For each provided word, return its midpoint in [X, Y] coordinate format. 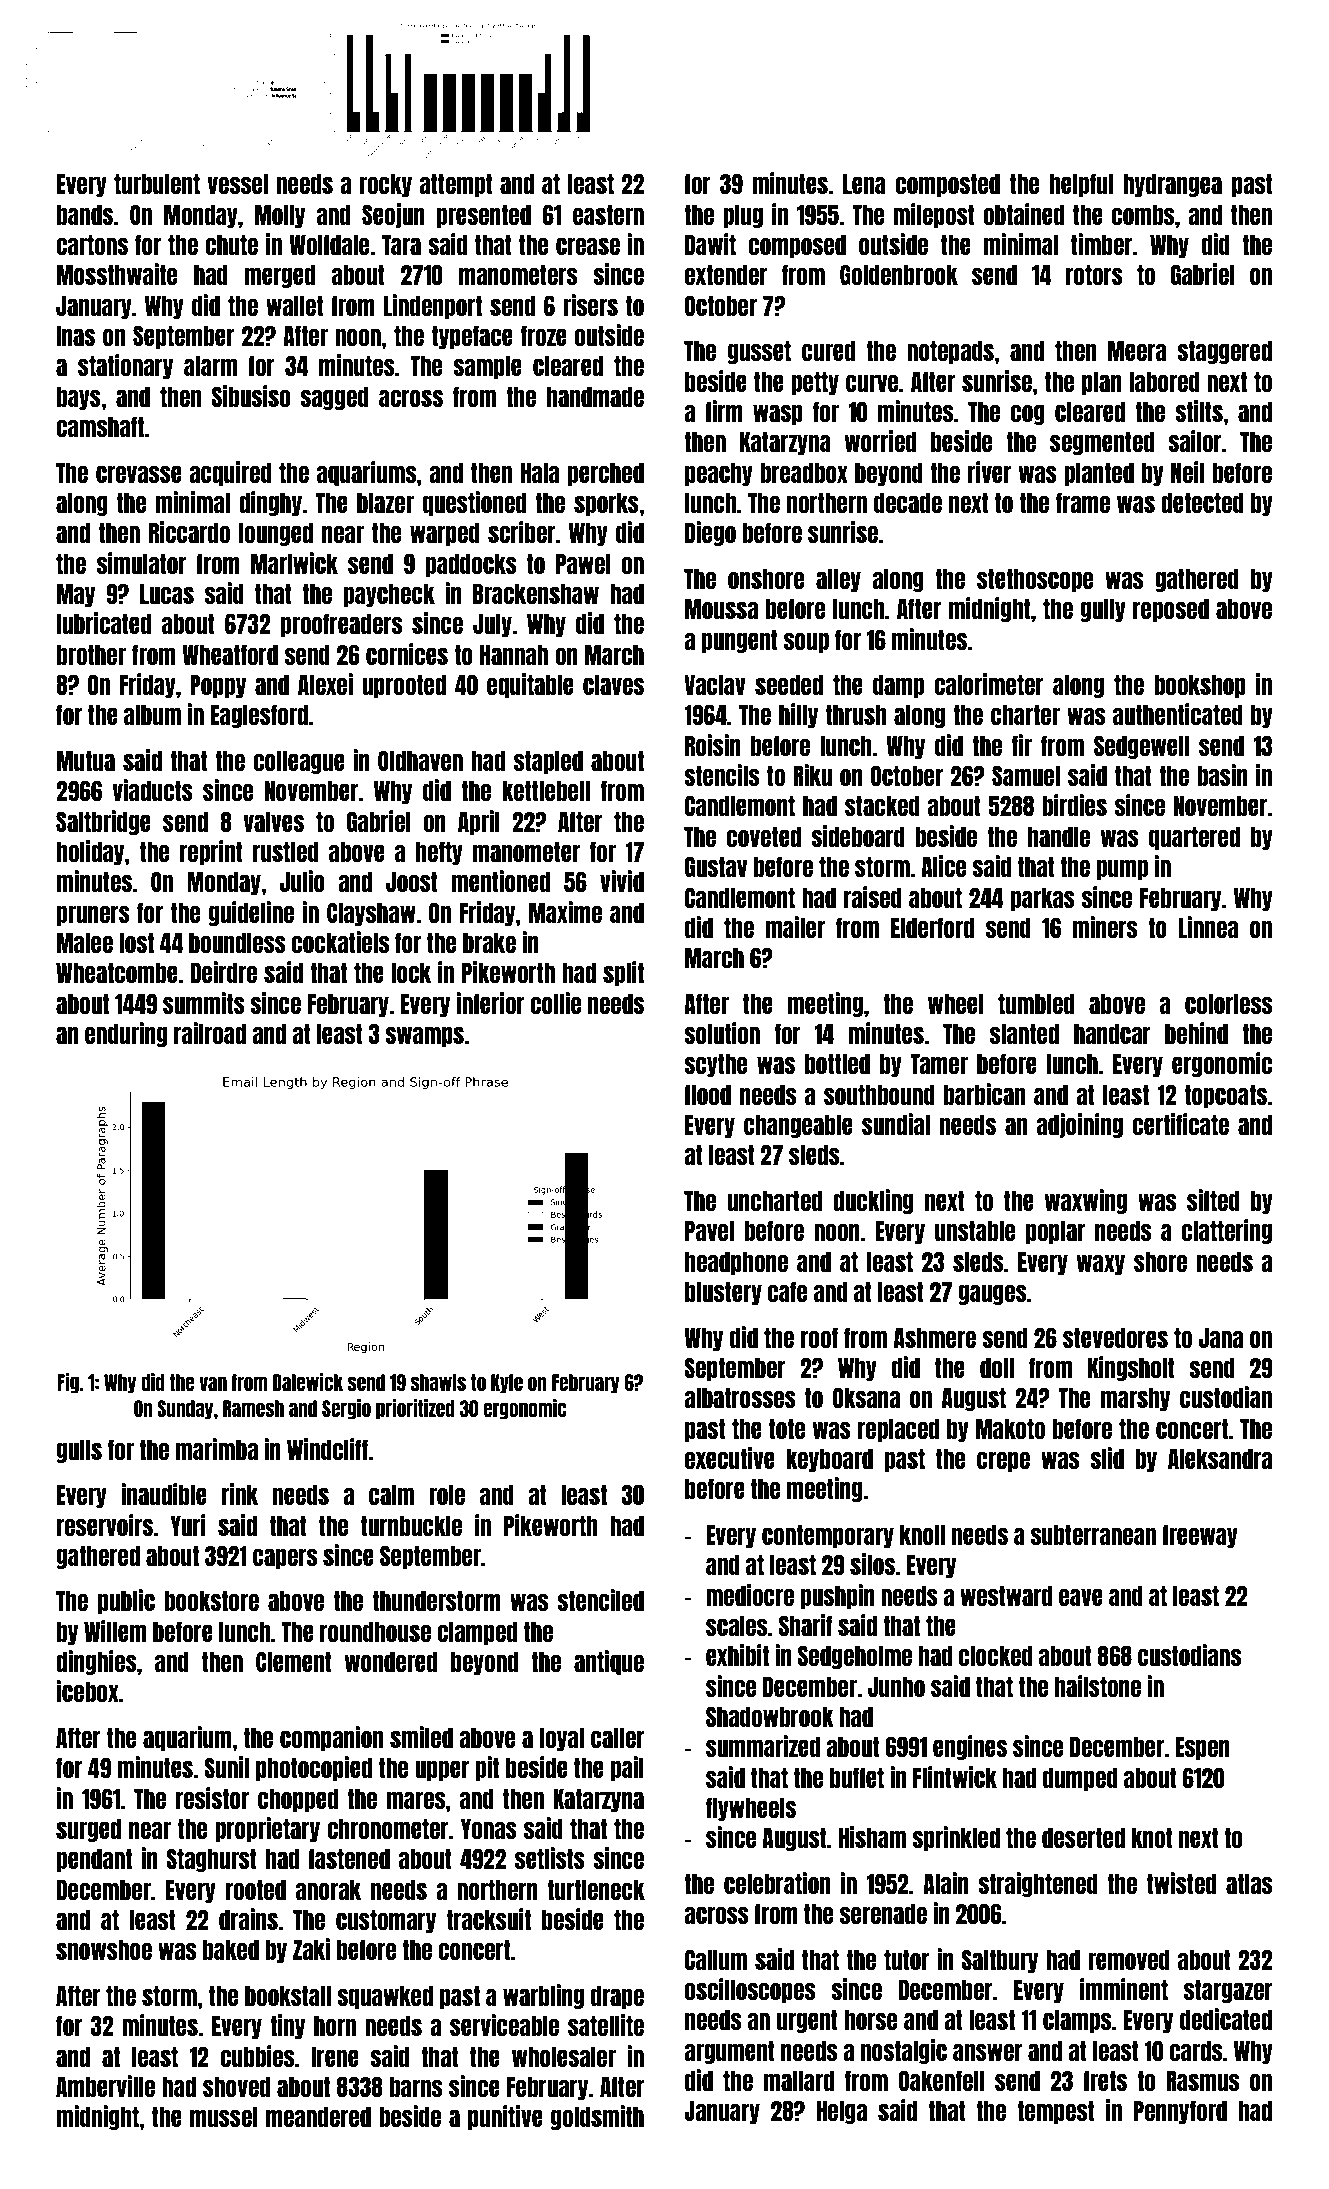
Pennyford [1180, 2112]
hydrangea [1172, 185]
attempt [456, 185]
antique [609, 1662]
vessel [237, 184]
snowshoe [104, 1950]
